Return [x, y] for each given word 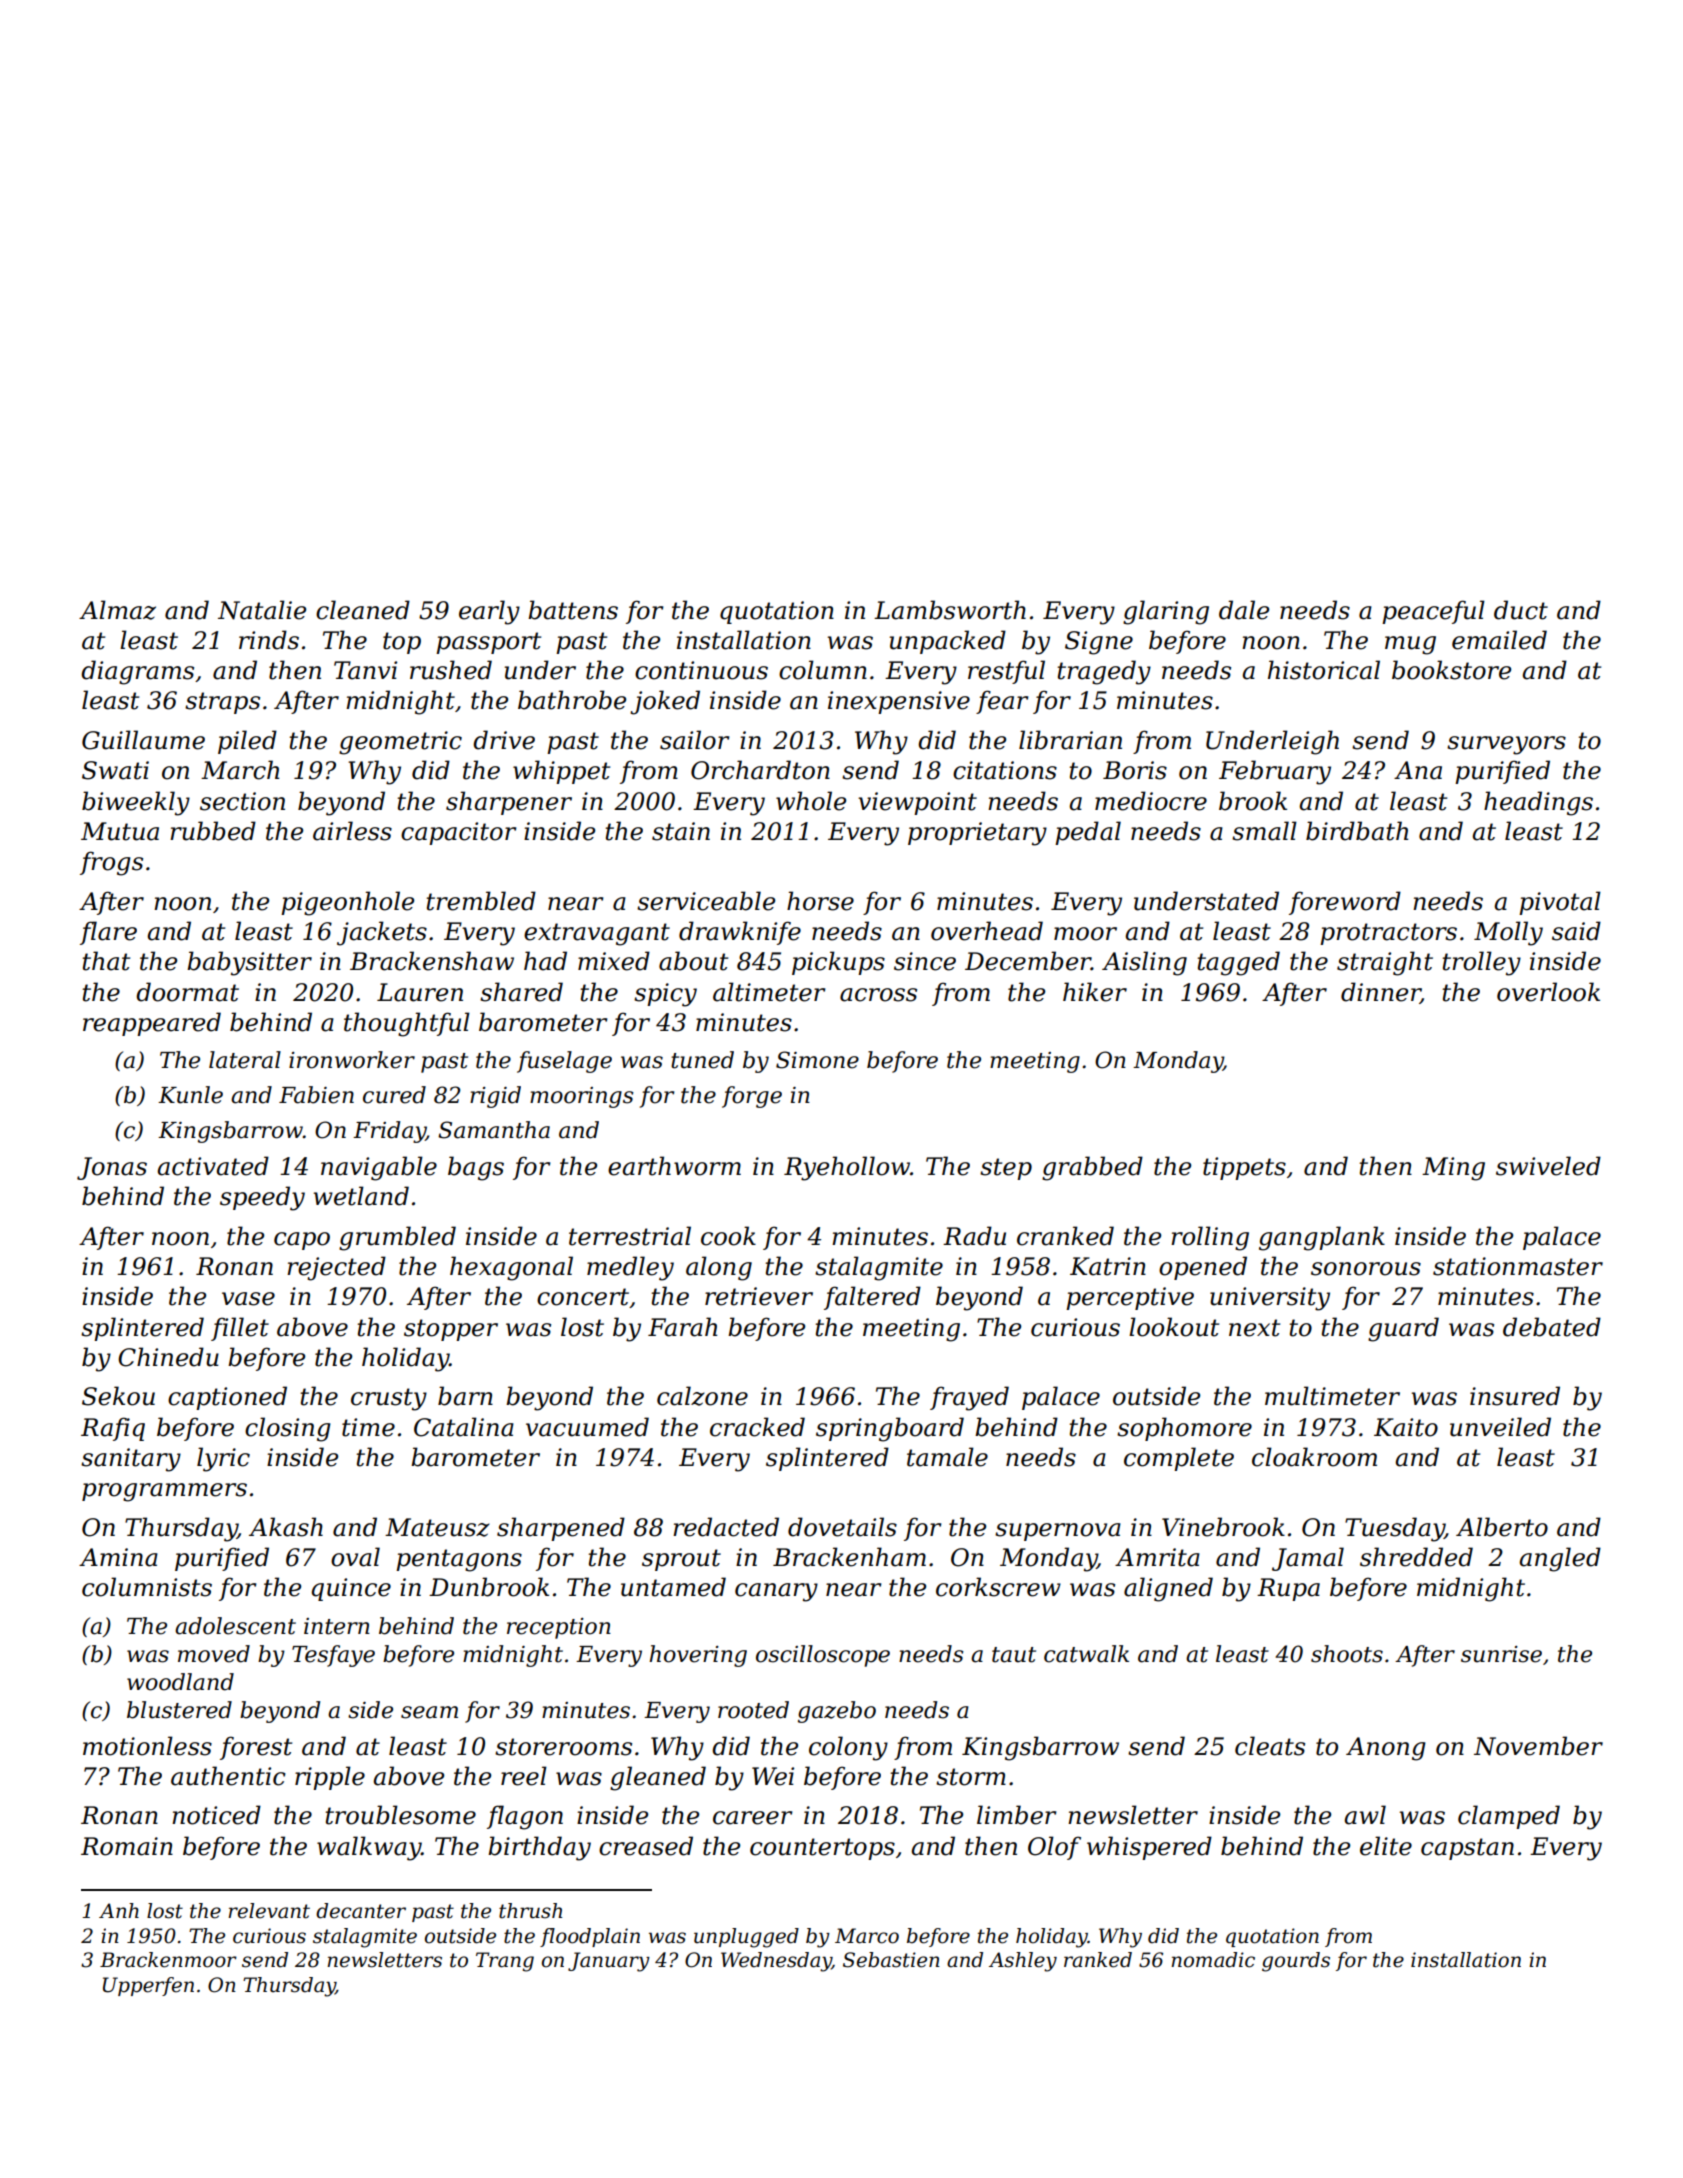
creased [646, 1846]
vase [248, 1299]
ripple [330, 1778]
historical [1324, 670]
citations [1005, 770]
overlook [1548, 992]
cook [728, 1236]
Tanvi [365, 670]
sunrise [1501, 1654]
